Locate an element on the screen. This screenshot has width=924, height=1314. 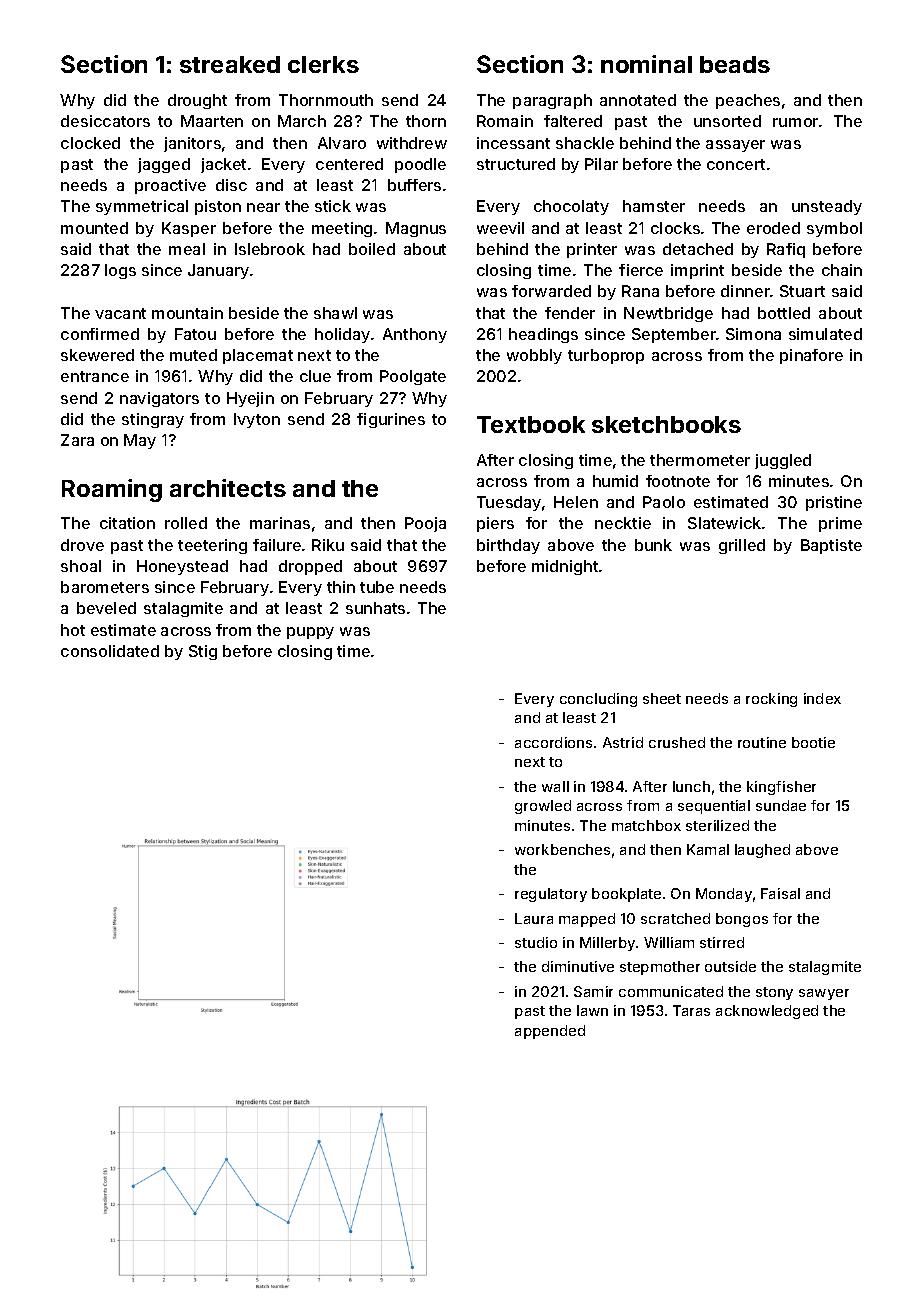
streaked is located at coordinates (230, 64).
